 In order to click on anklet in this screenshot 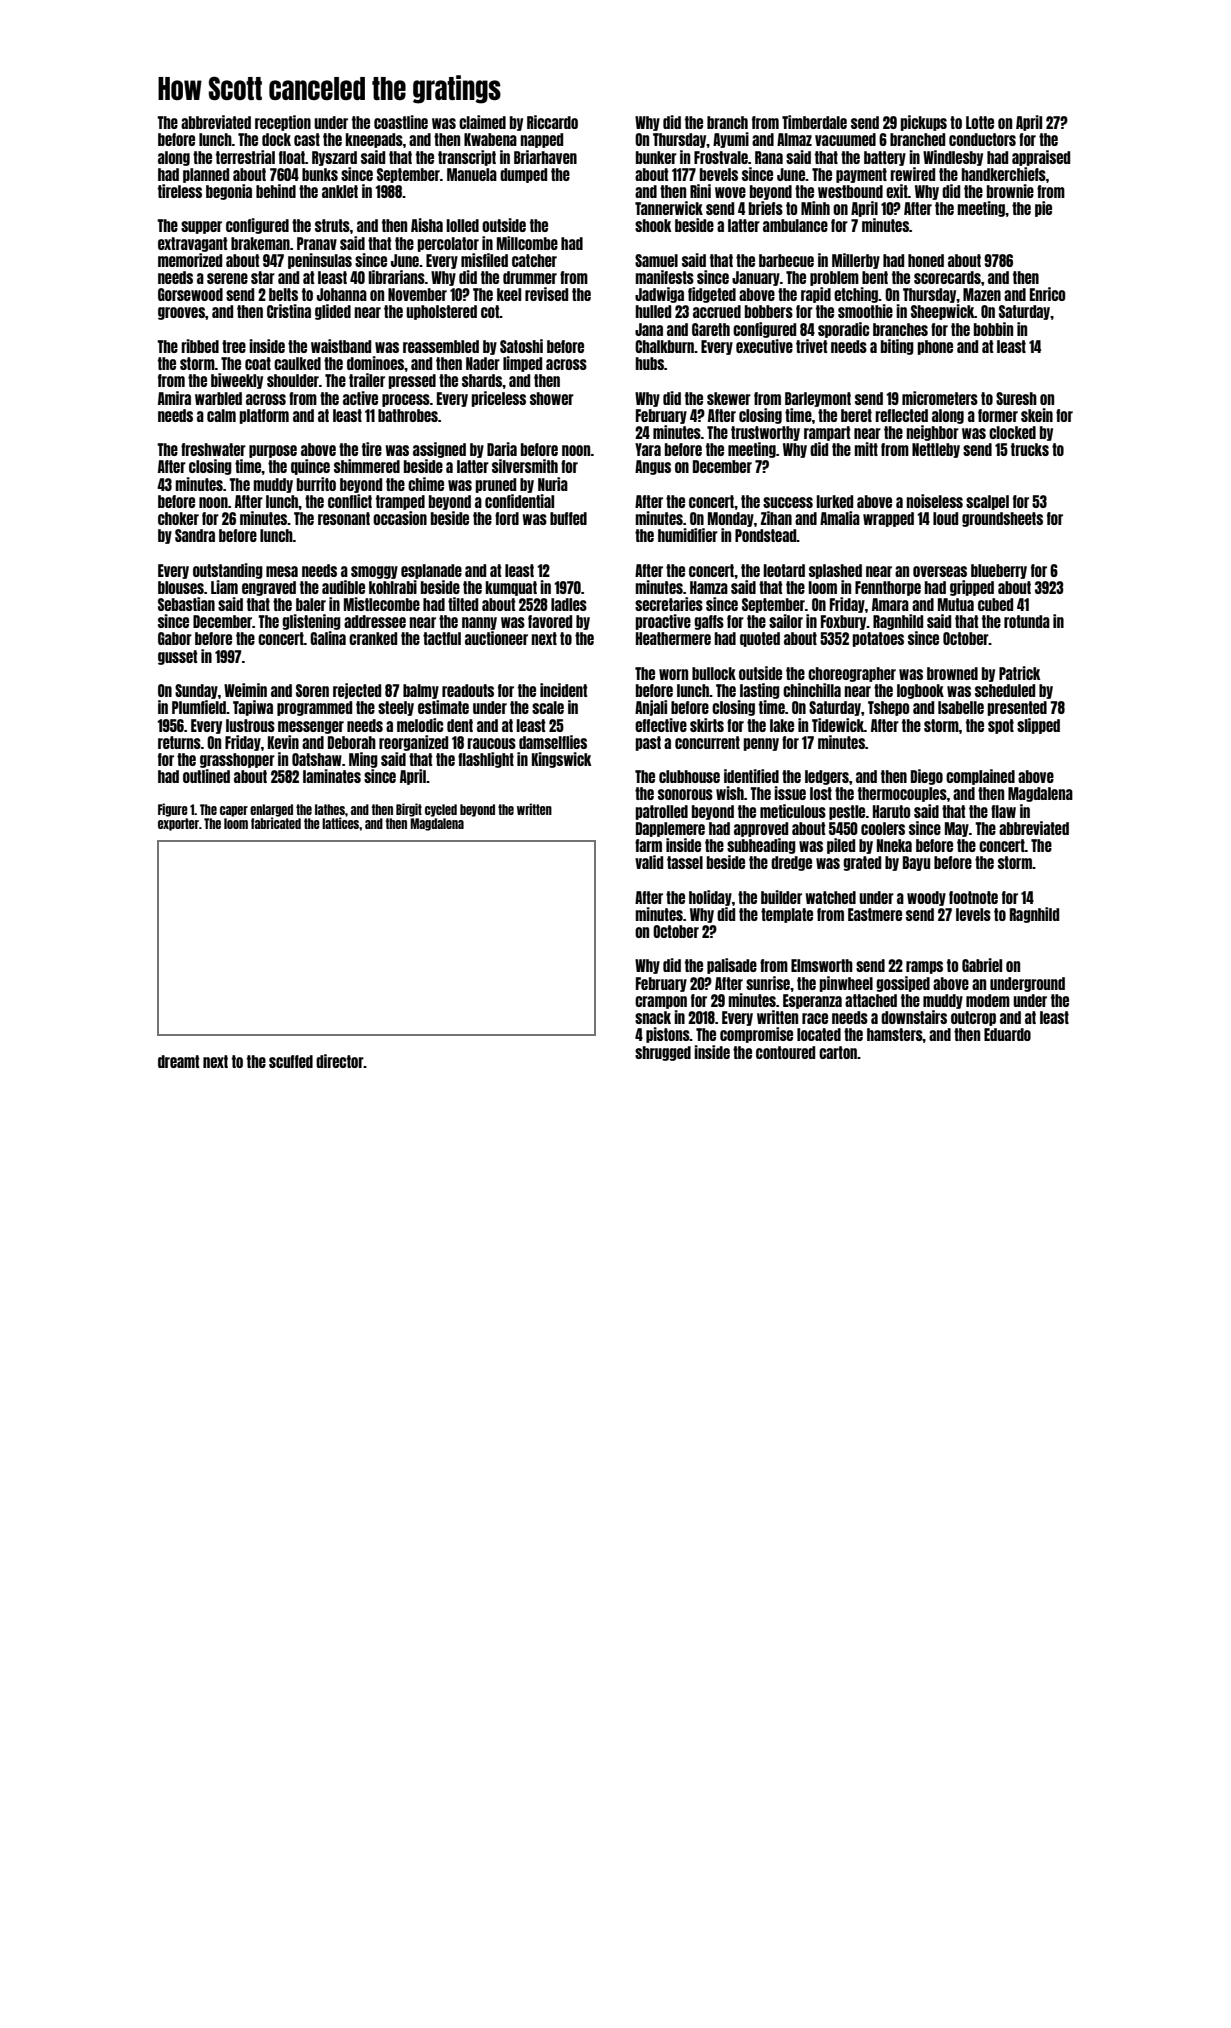, I will do `click(340, 191)`.
